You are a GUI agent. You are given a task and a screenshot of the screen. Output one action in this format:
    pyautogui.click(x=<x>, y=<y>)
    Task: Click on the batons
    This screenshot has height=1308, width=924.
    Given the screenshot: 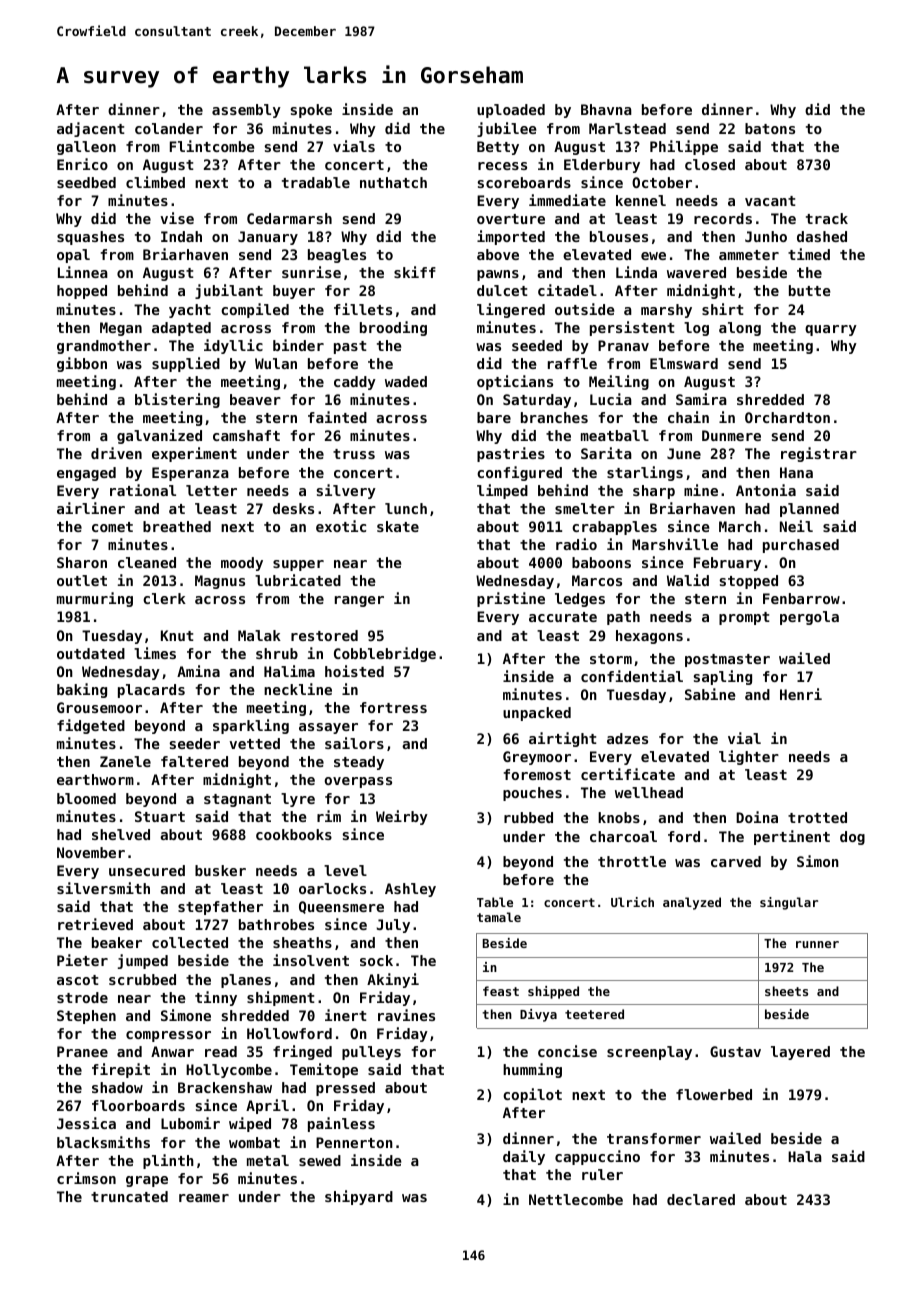 What is the action you would take?
    pyautogui.click(x=770, y=128)
